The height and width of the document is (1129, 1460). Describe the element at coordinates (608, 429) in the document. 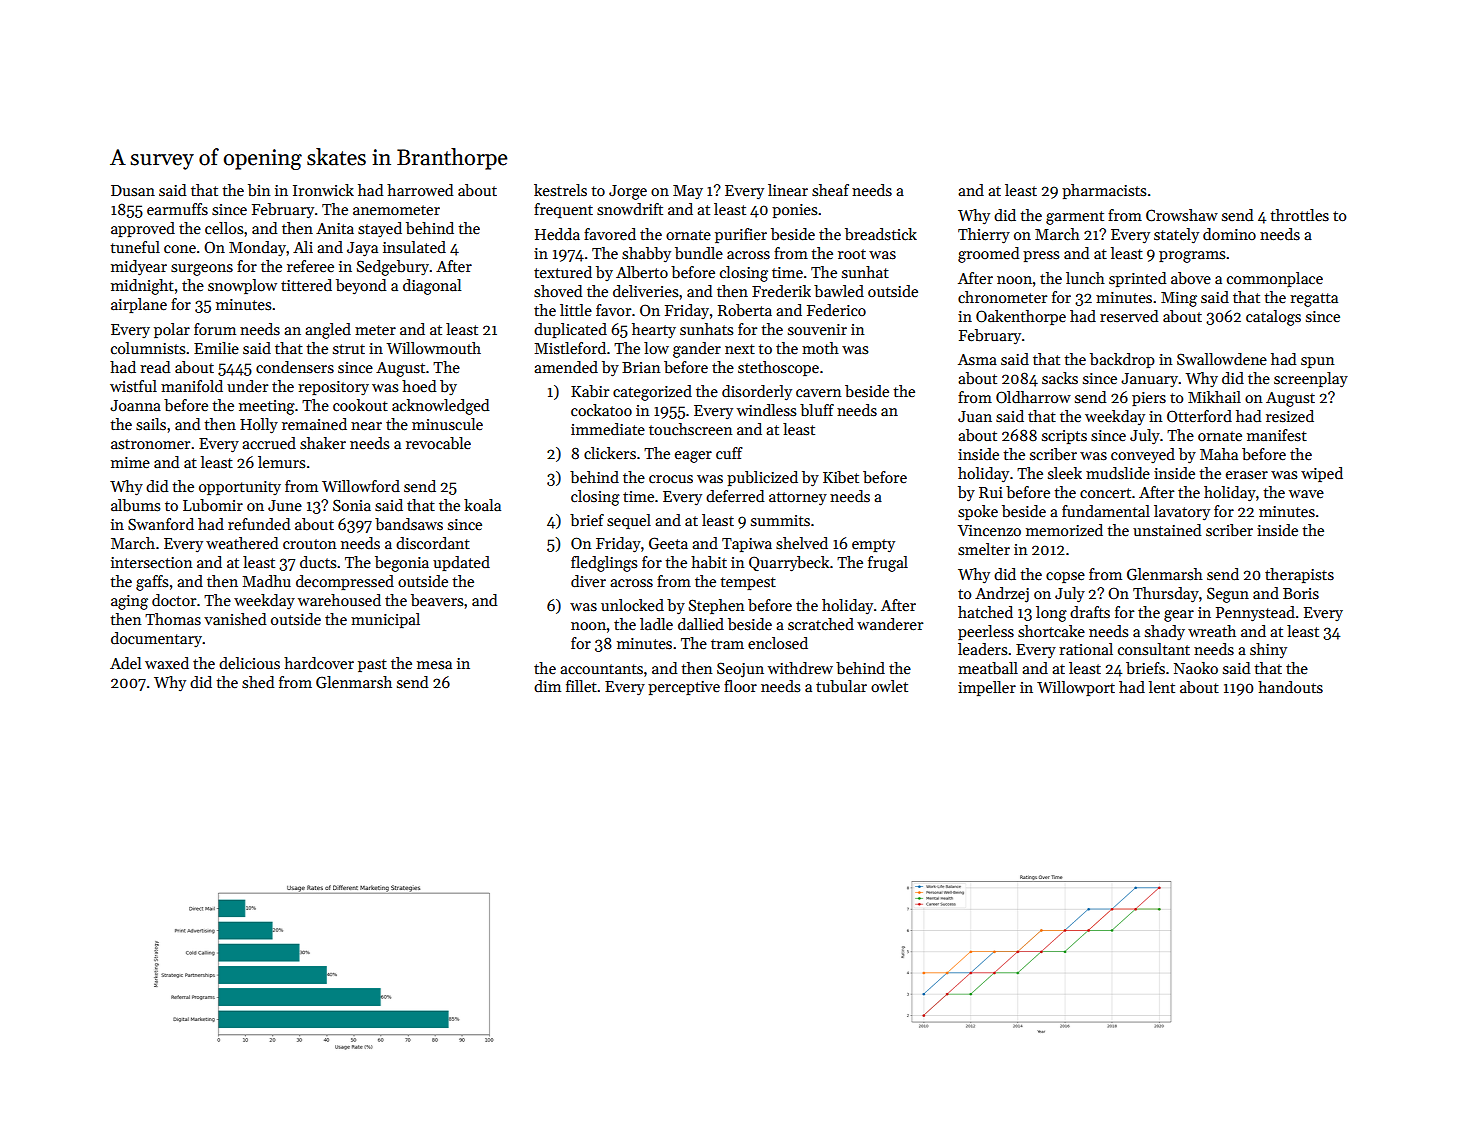

I see `immediate` at that location.
